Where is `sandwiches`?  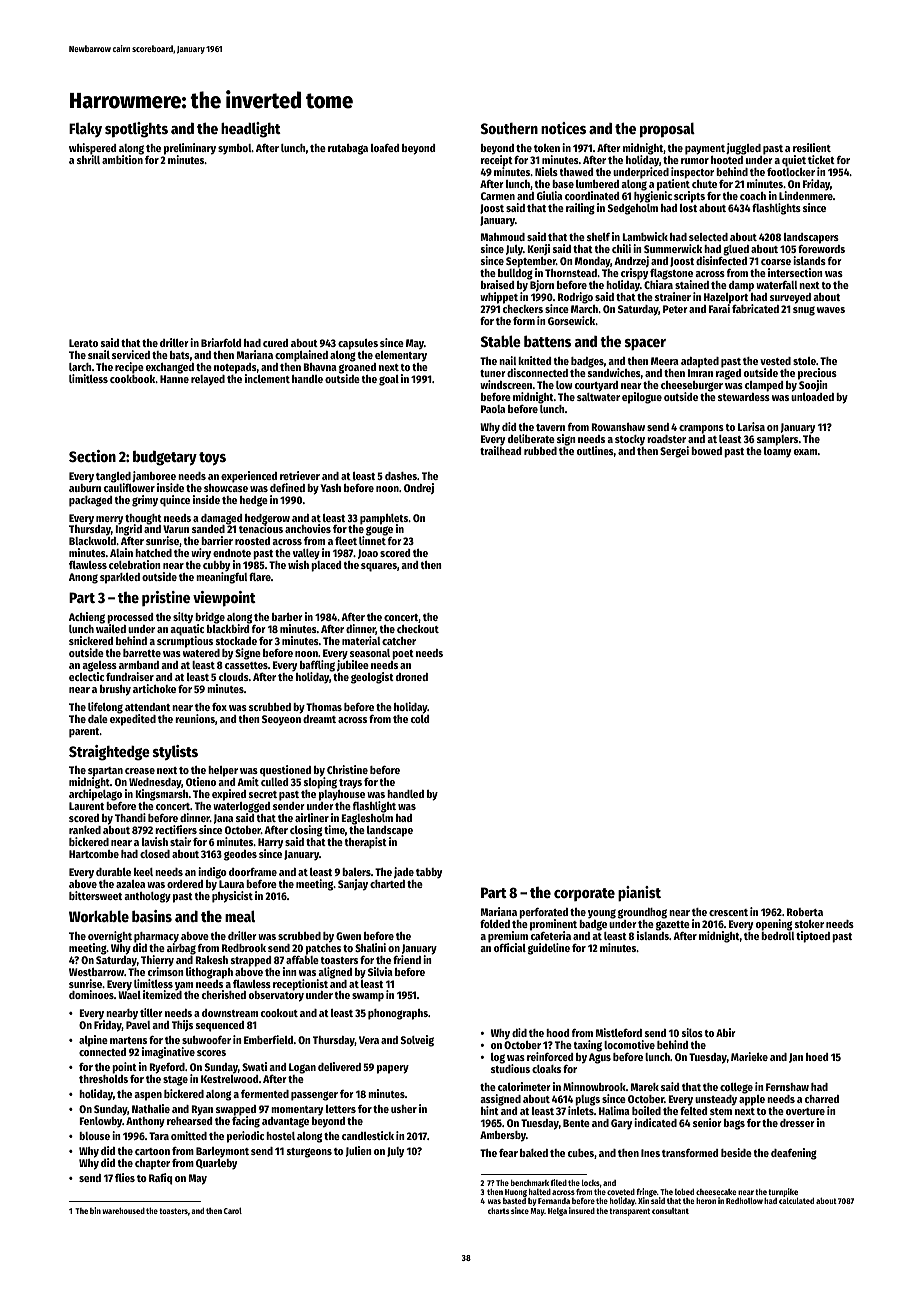 sandwiches is located at coordinates (614, 372).
